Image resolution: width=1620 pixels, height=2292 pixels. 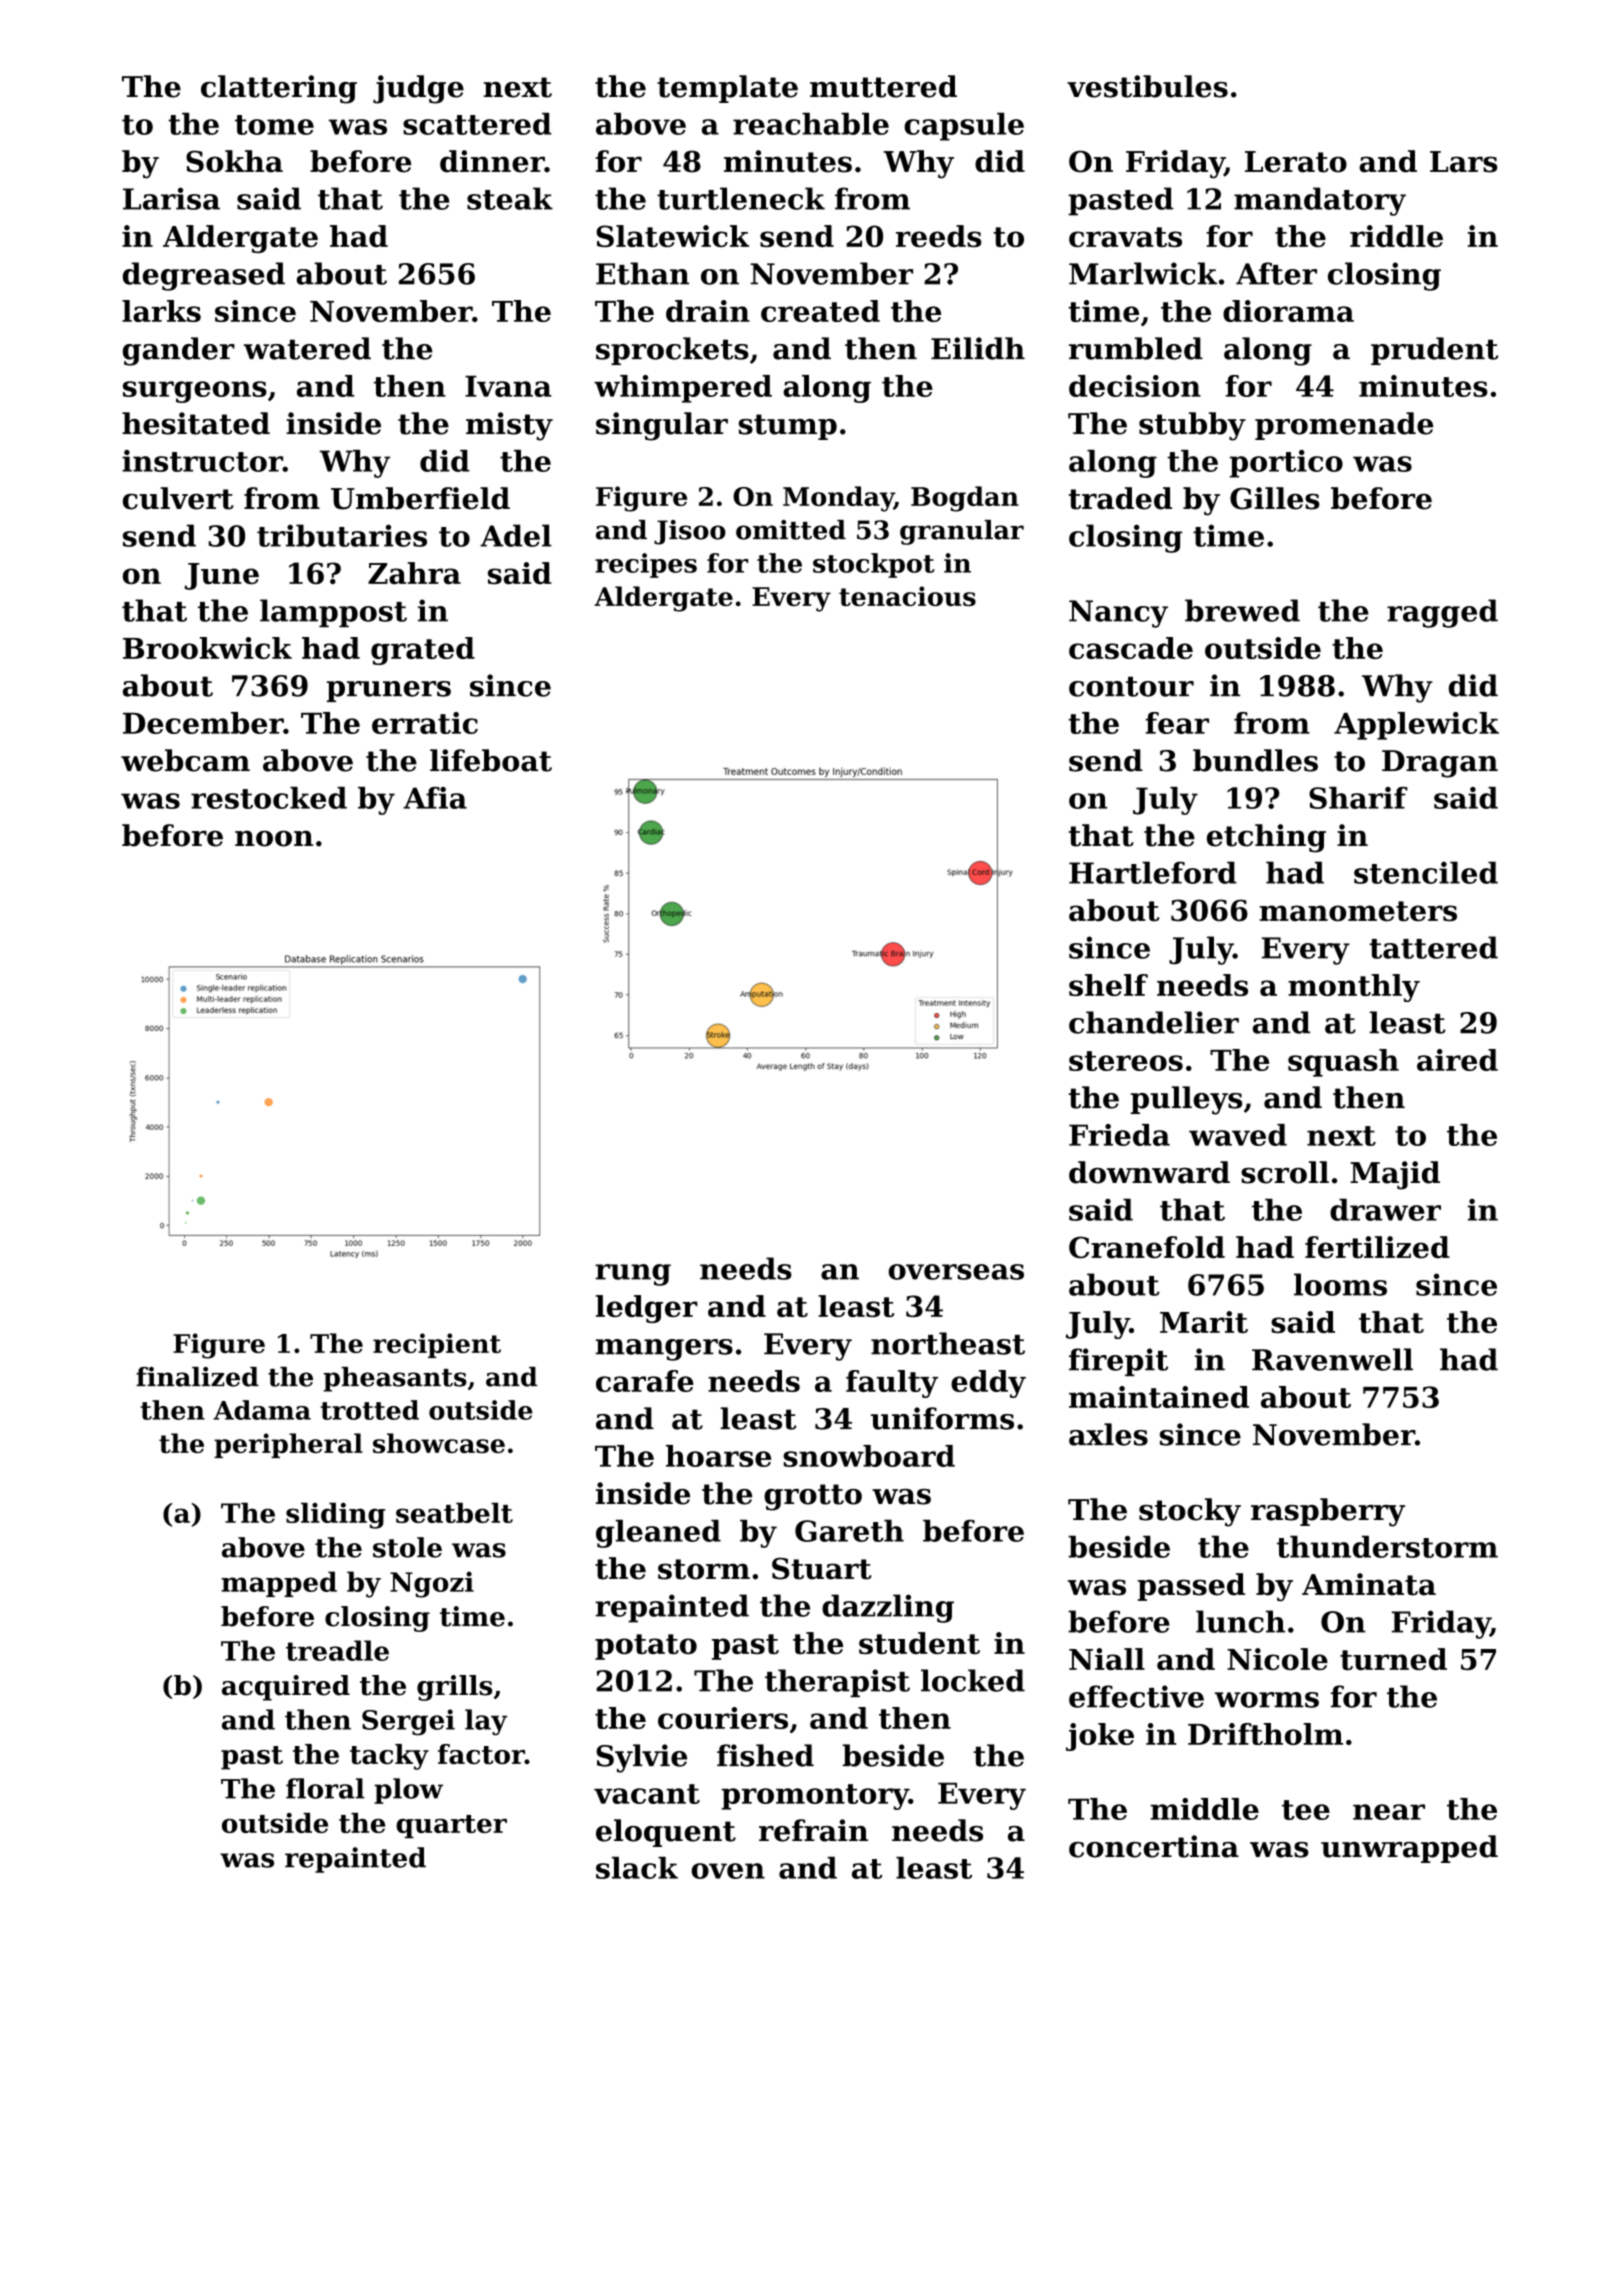 What do you see at coordinates (1108, 985) in the screenshot?
I see `shelf` at bounding box center [1108, 985].
